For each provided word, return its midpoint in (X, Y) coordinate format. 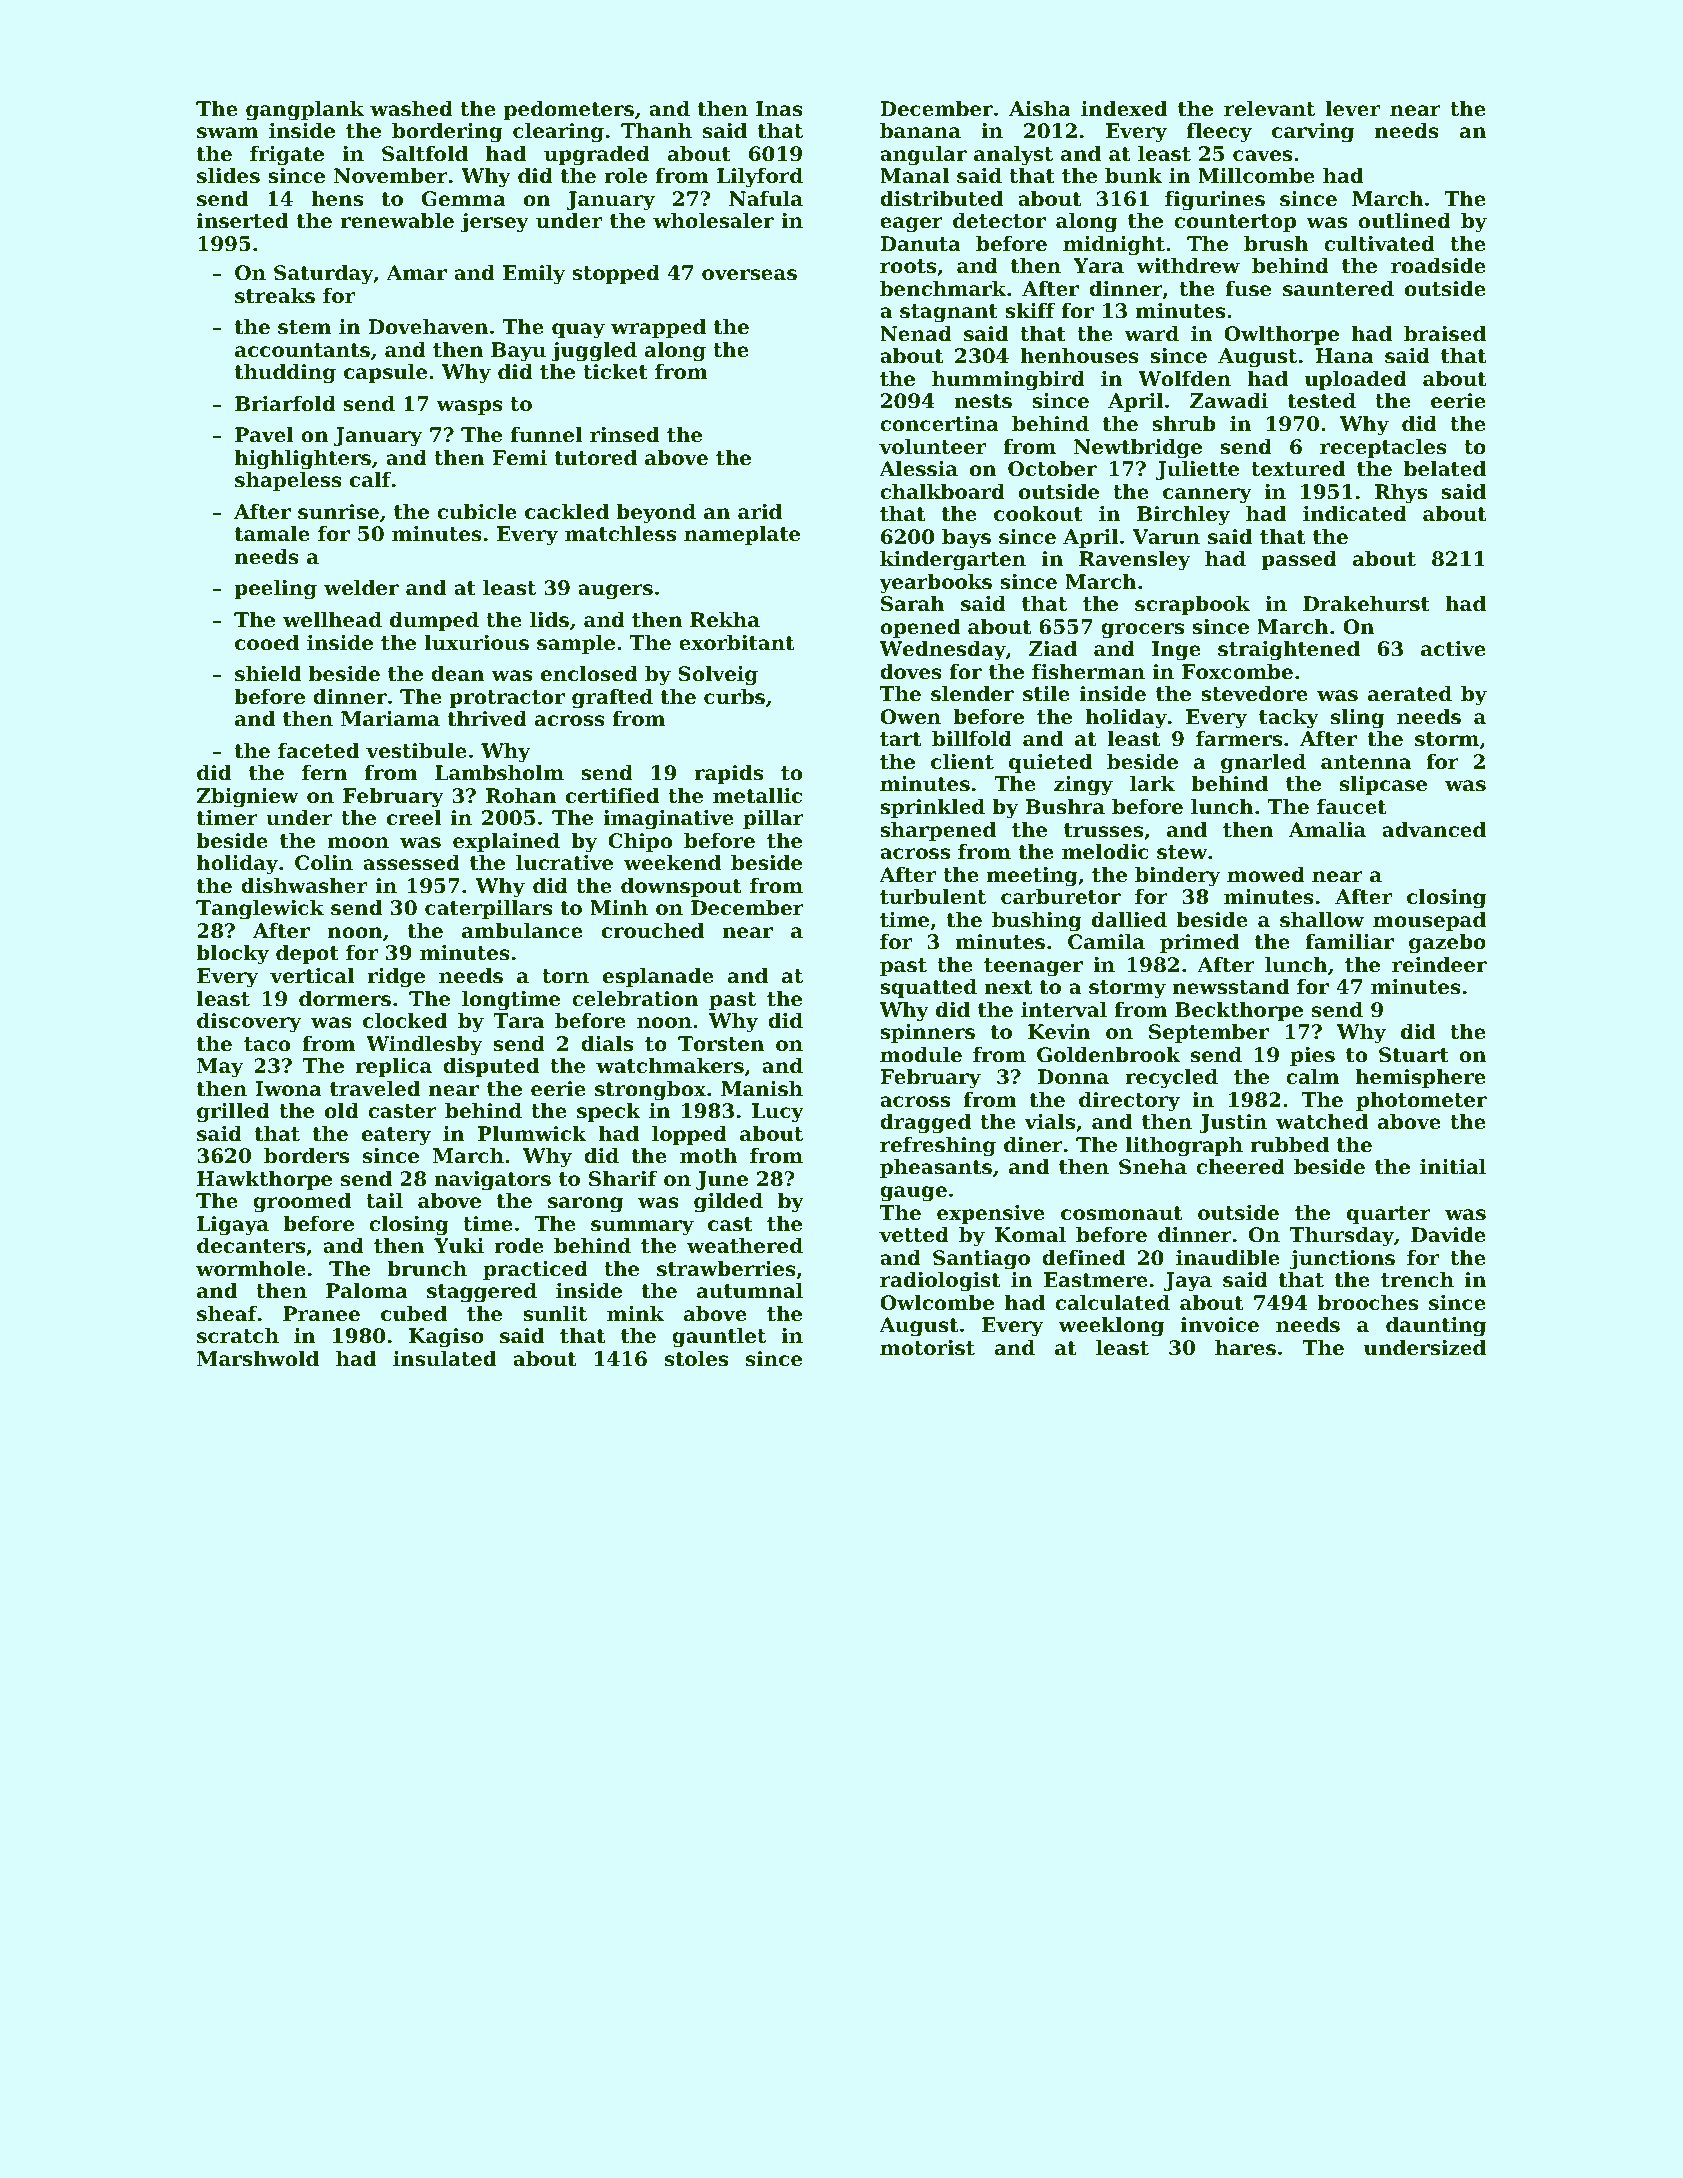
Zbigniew (248, 798)
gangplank (305, 111)
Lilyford (760, 178)
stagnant (949, 313)
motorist (927, 1348)
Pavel (264, 435)
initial (1453, 1167)
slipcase (1383, 785)
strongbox (650, 1091)
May (220, 1068)
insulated (444, 1359)
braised (1445, 334)
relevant (1269, 109)
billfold (972, 739)
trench (1417, 1280)
